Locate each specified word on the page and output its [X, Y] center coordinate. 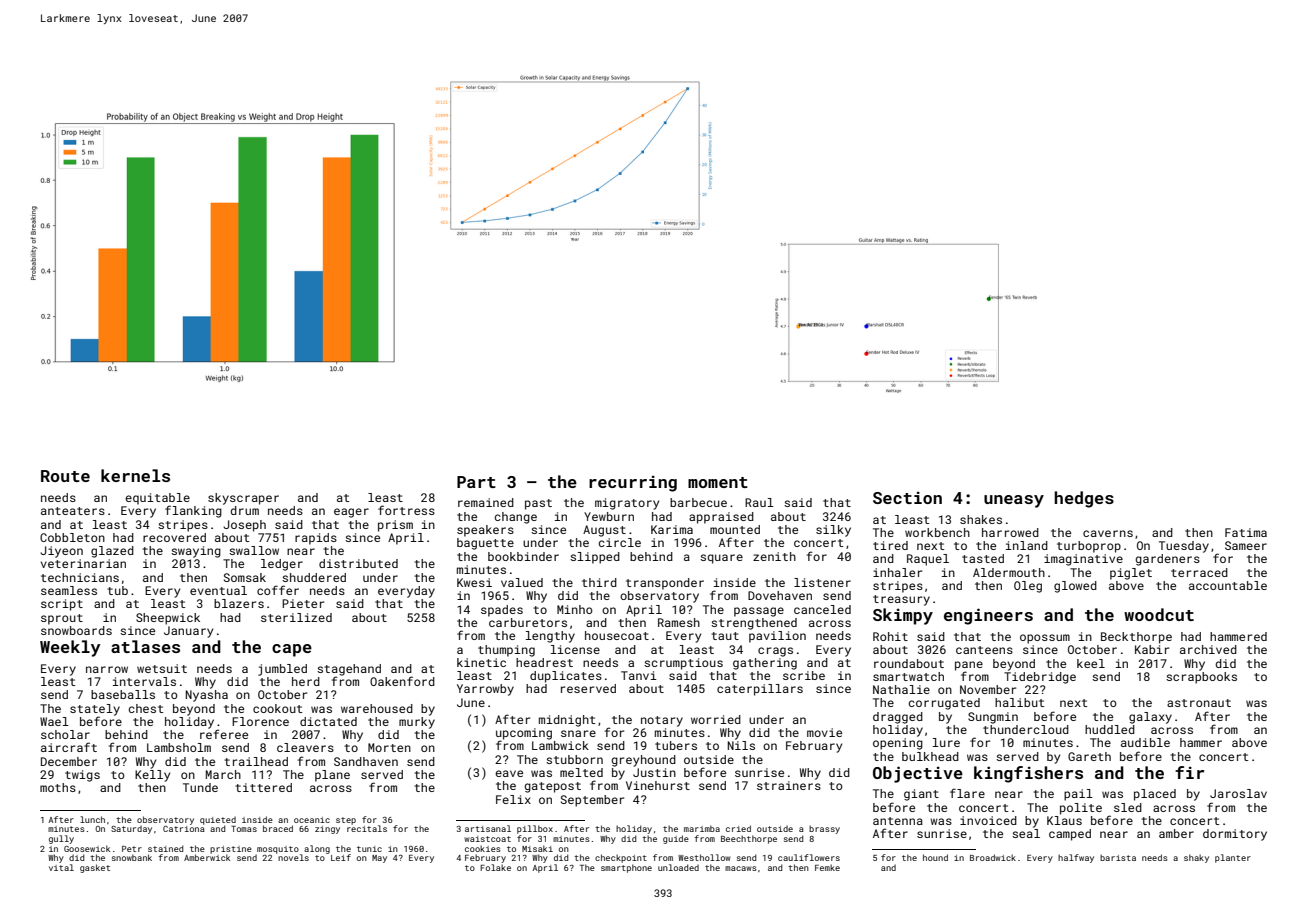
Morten [389, 747]
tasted [983, 558]
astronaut [1199, 703]
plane [332, 776]
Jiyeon [61, 552]
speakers [485, 531]
